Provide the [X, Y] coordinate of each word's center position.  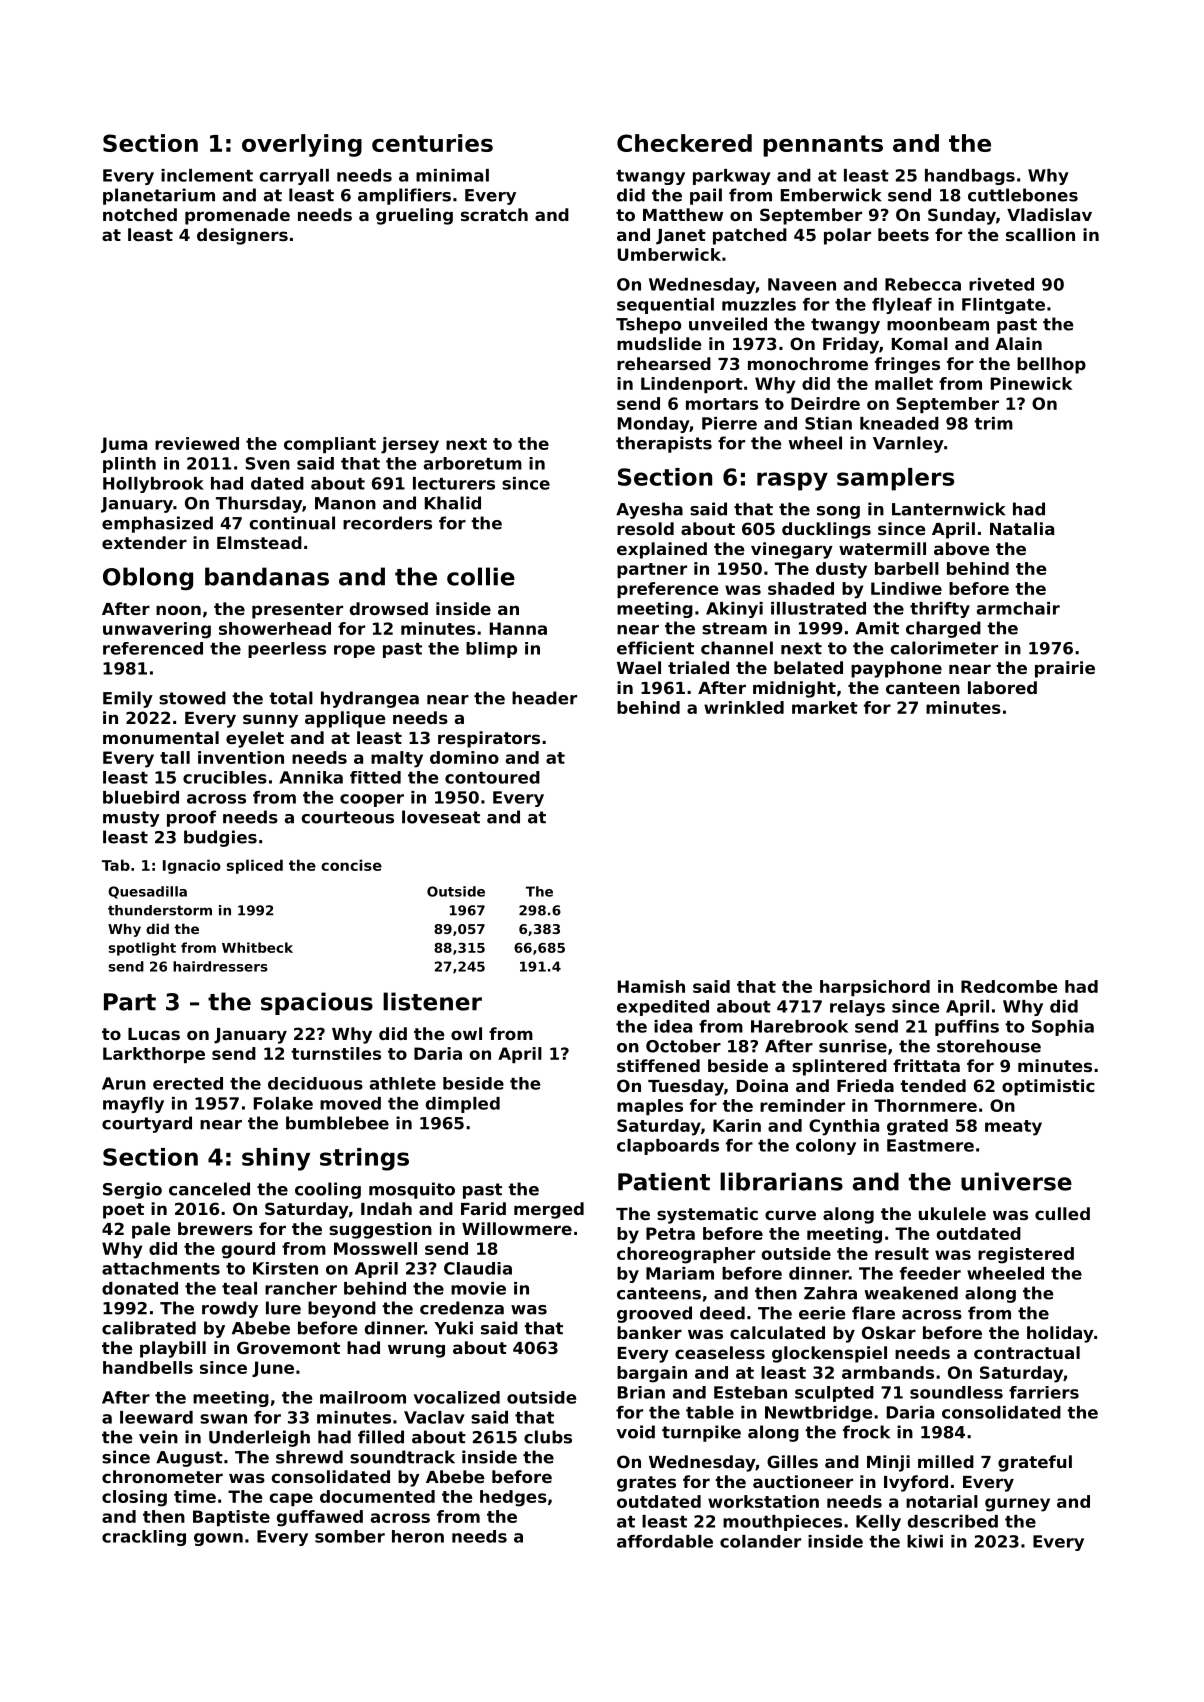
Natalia [1022, 528]
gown [218, 1539]
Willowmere [517, 1228]
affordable [665, 1541]
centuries [432, 143]
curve [790, 1215]
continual [292, 523]
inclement [207, 175]
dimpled [463, 1105]
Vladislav [1049, 214]
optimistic [1048, 1087]
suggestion [380, 1230]
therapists [664, 444]
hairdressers [220, 966]
